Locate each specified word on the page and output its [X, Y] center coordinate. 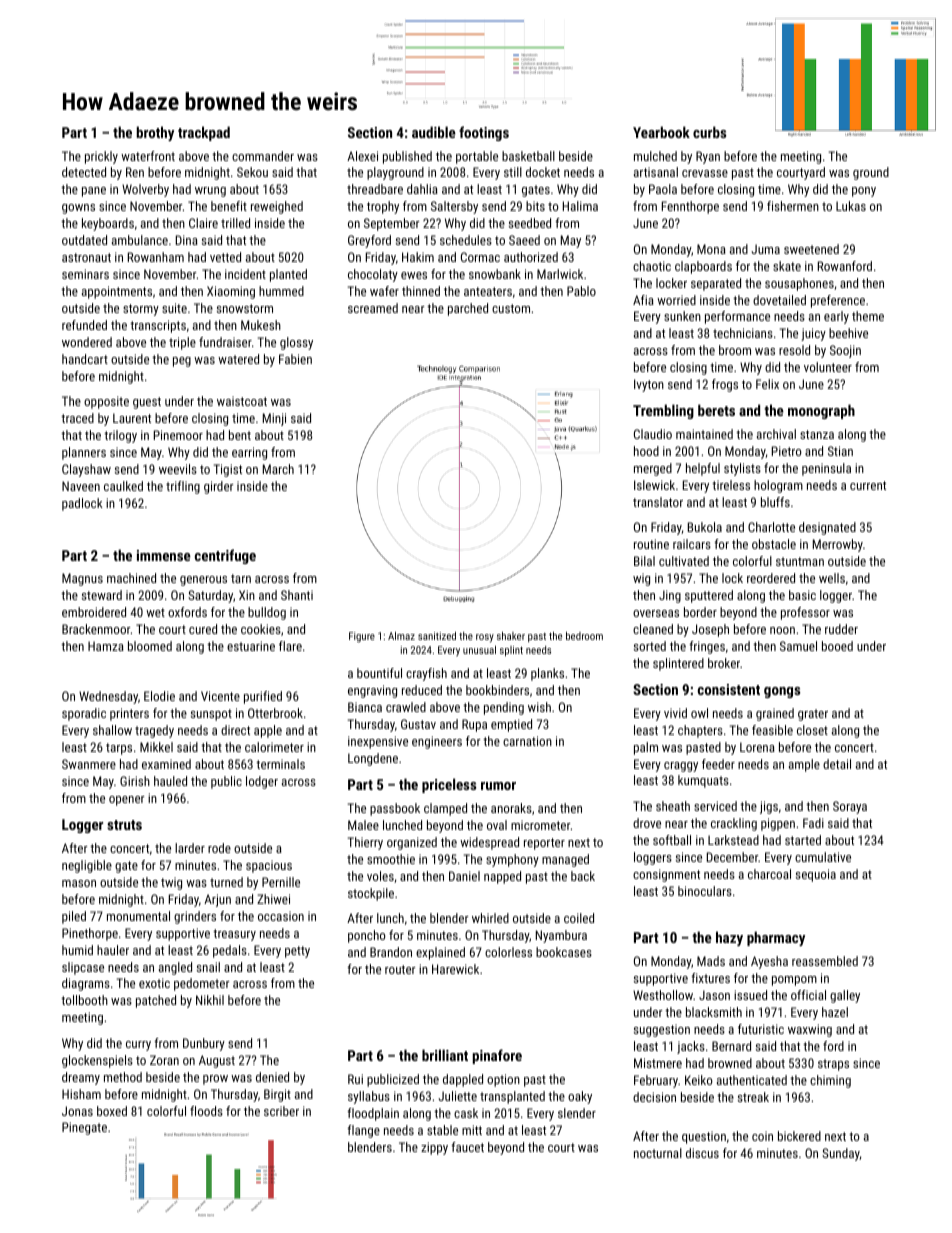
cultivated [684, 561]
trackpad [204, 133]
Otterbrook [275, 713]
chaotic [652, 266]
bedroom [584, 636]
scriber [281, 1111]
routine [651, 544]
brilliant [445, 1055]
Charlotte [771, 527]
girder [218, 487]
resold [794, 350]
